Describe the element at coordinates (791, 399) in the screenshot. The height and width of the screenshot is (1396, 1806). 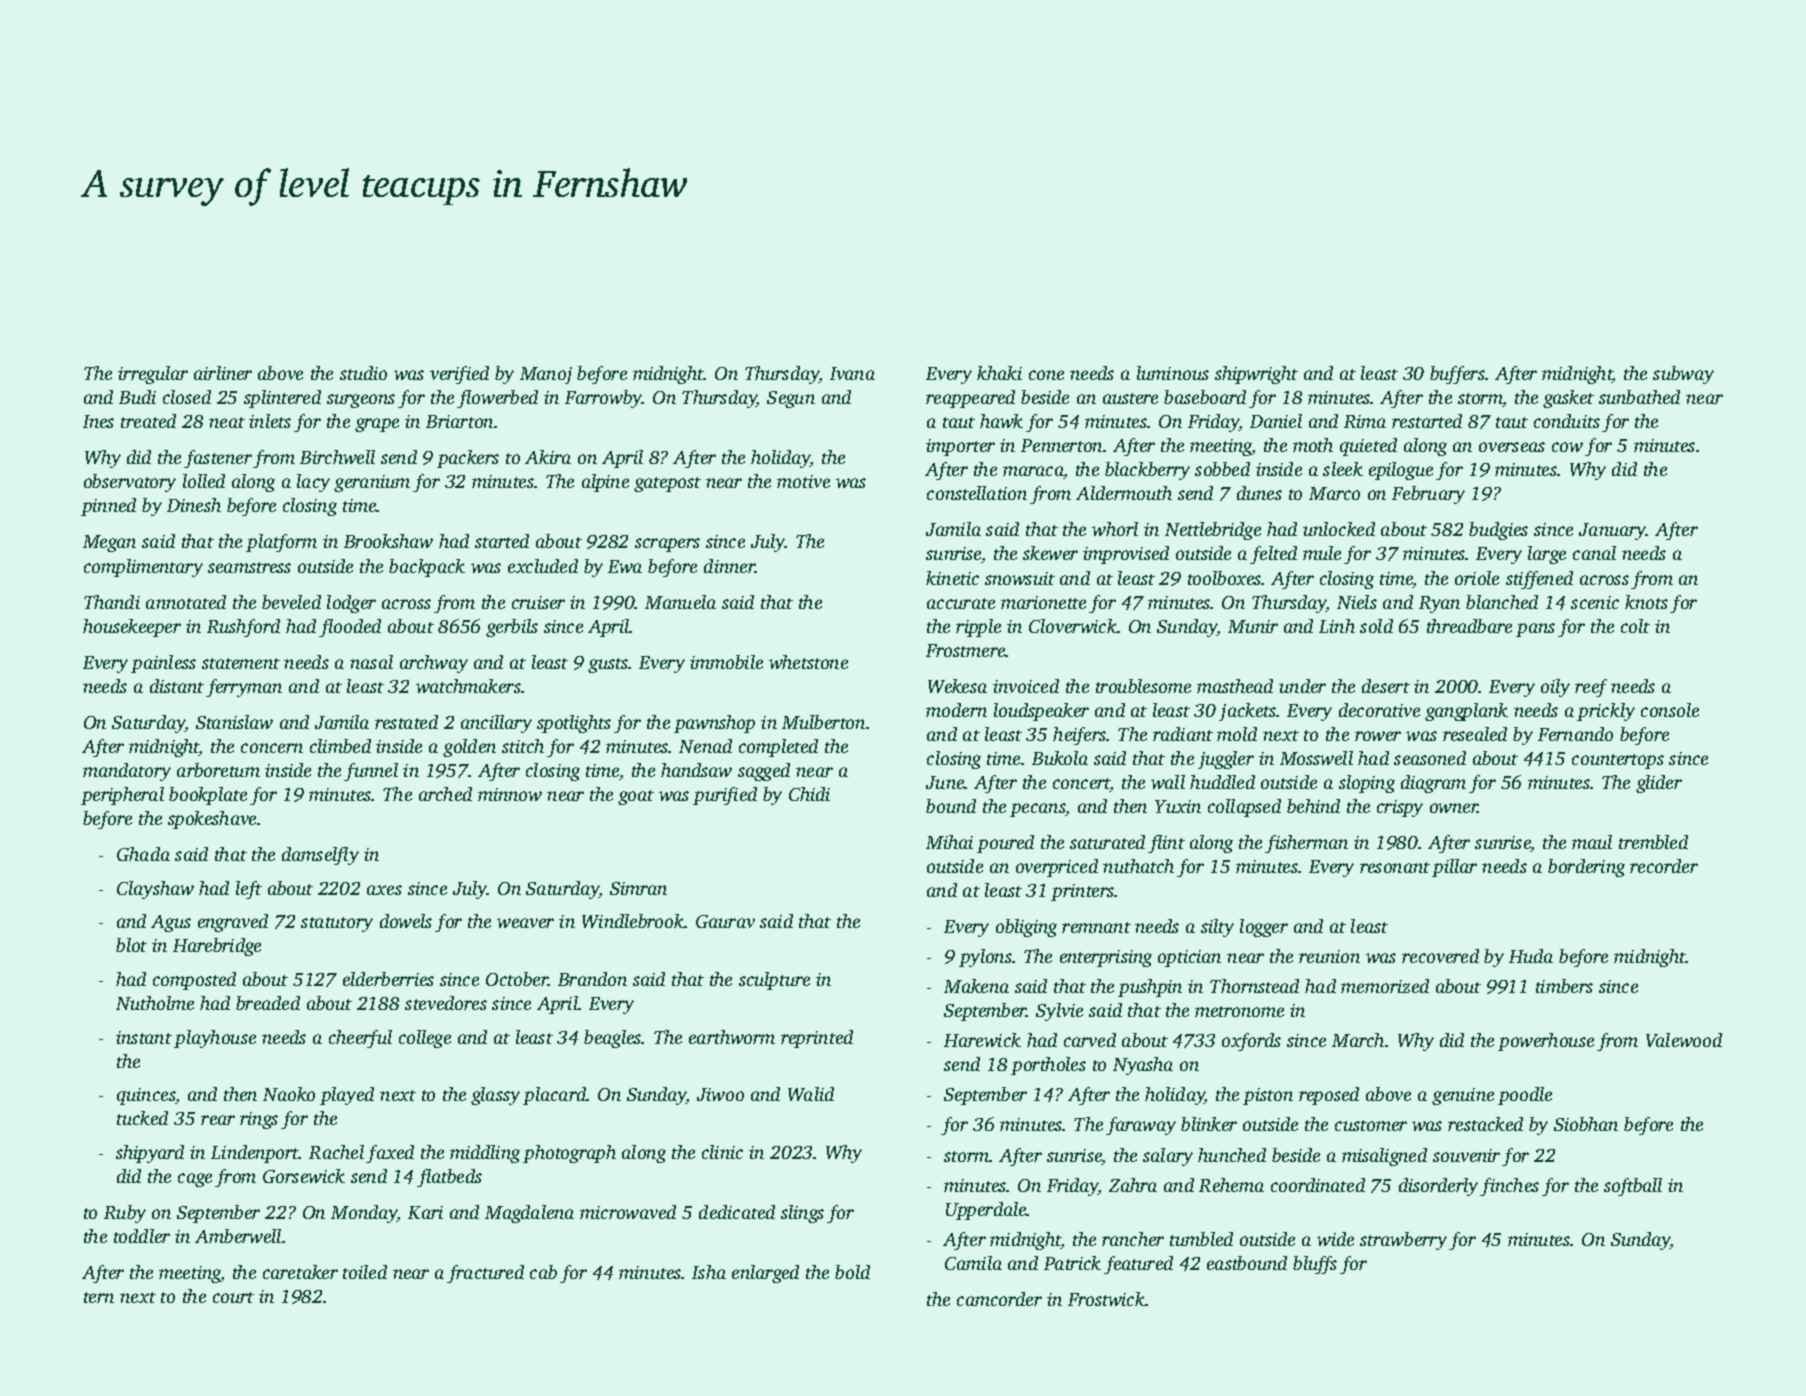
I see `Segun` at that location.
